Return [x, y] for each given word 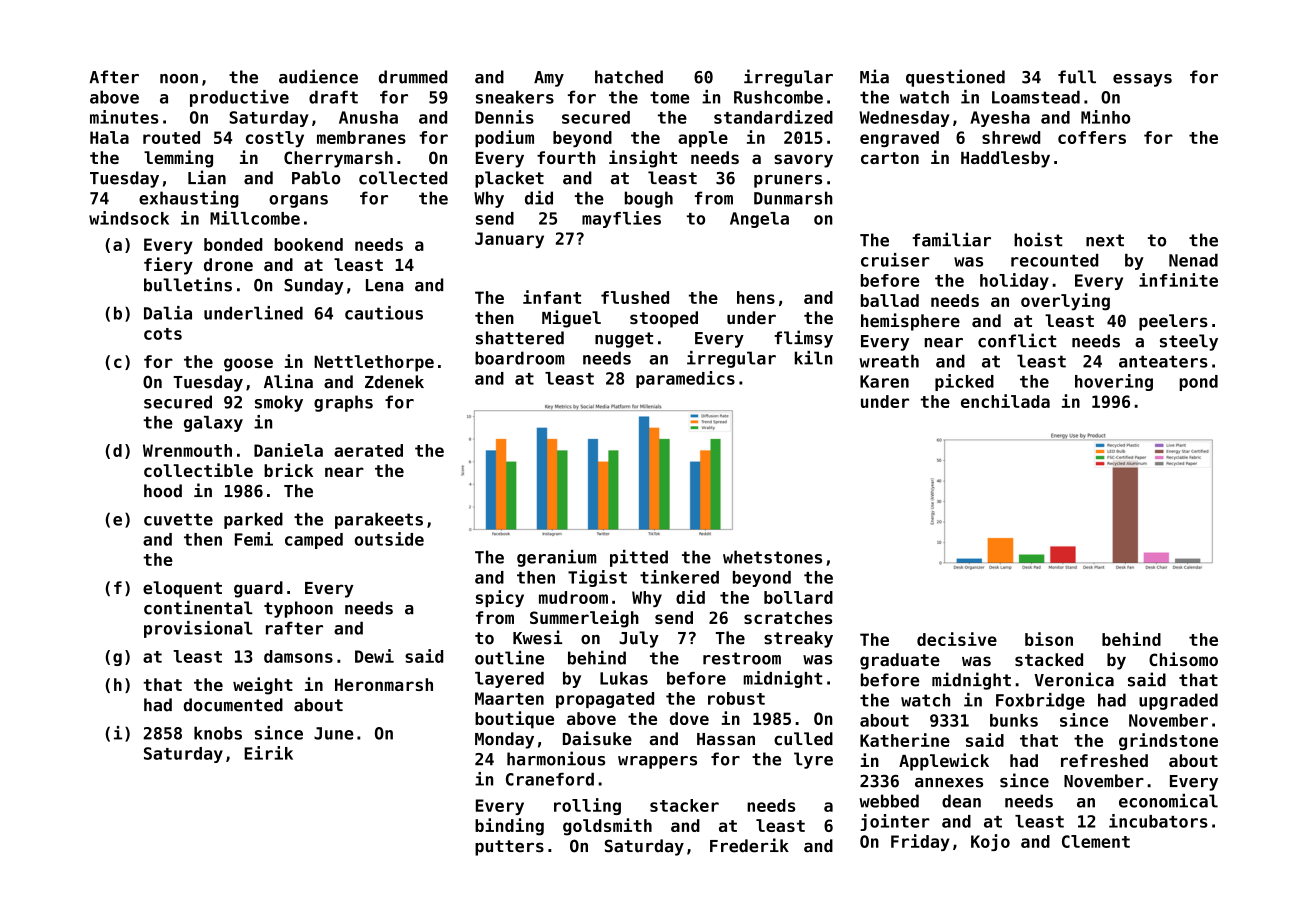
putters [509, 848]
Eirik [268, 753]
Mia [874, 76]
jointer [895, 822]
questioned [955, 78]
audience [318, 76]
